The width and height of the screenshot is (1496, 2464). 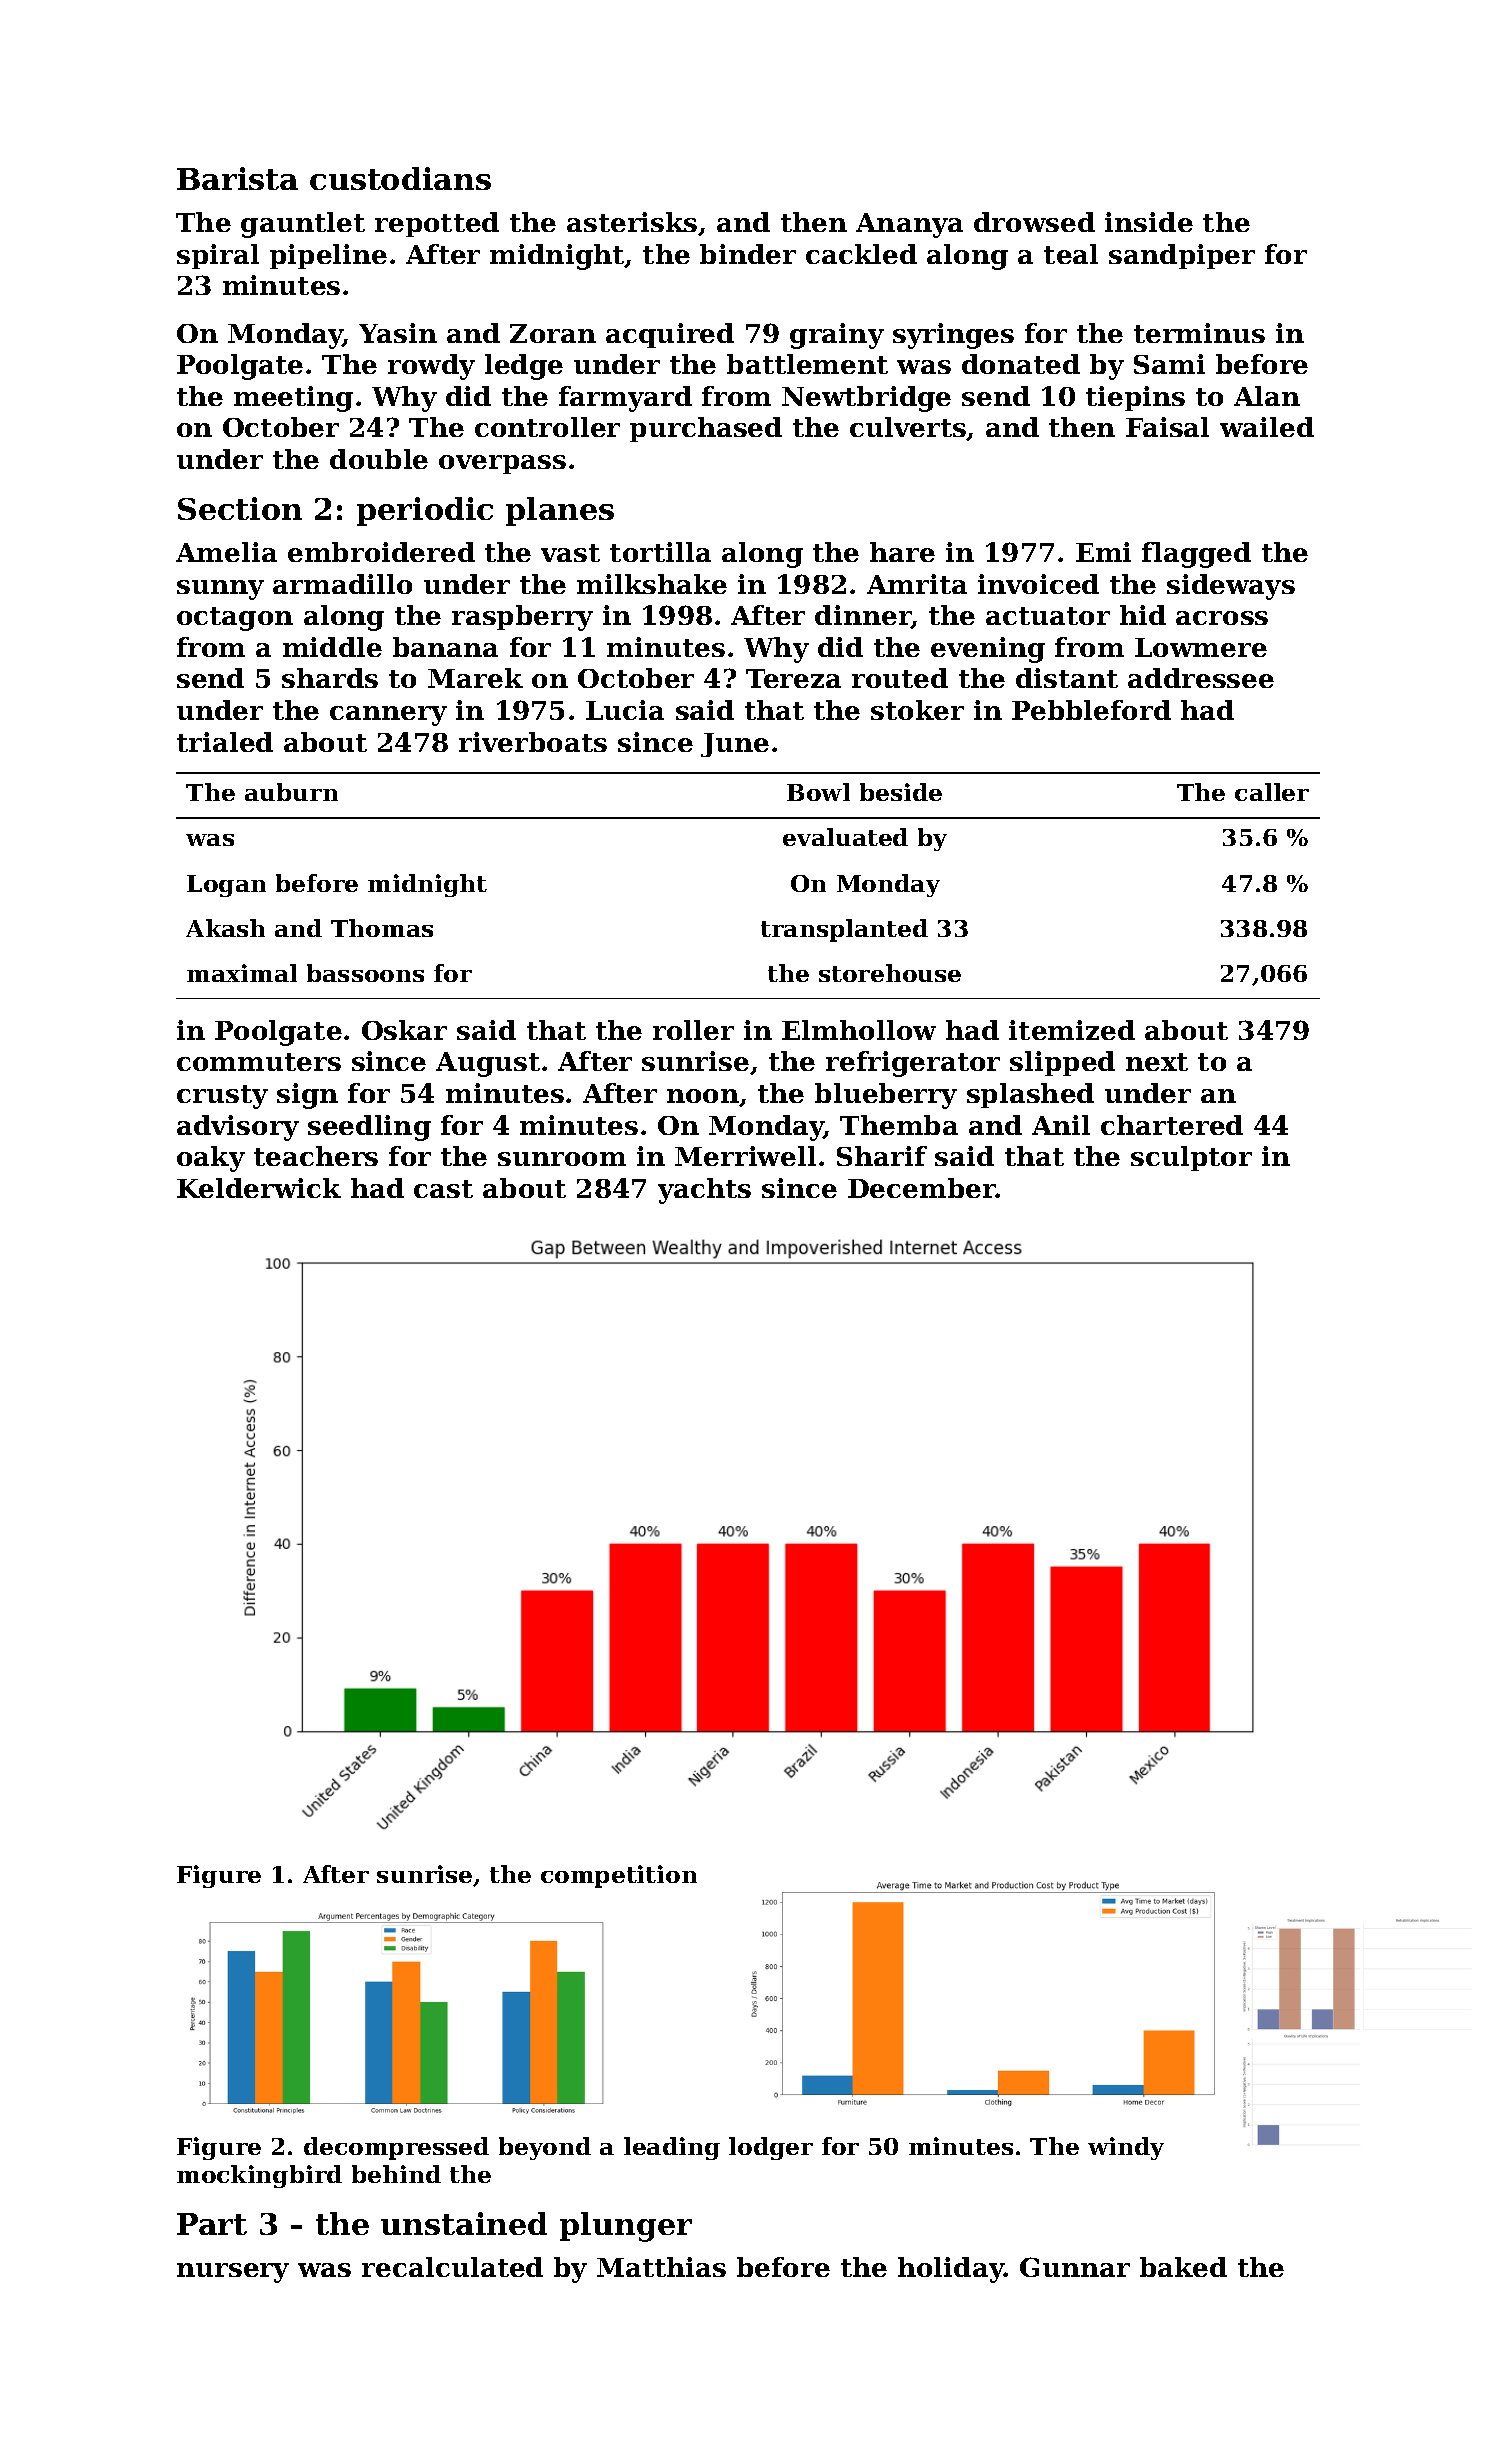 What do you see at coordinates (1126, 2148) in the screenshot?
I see `windy` at bounding box center [1126, 2148].
